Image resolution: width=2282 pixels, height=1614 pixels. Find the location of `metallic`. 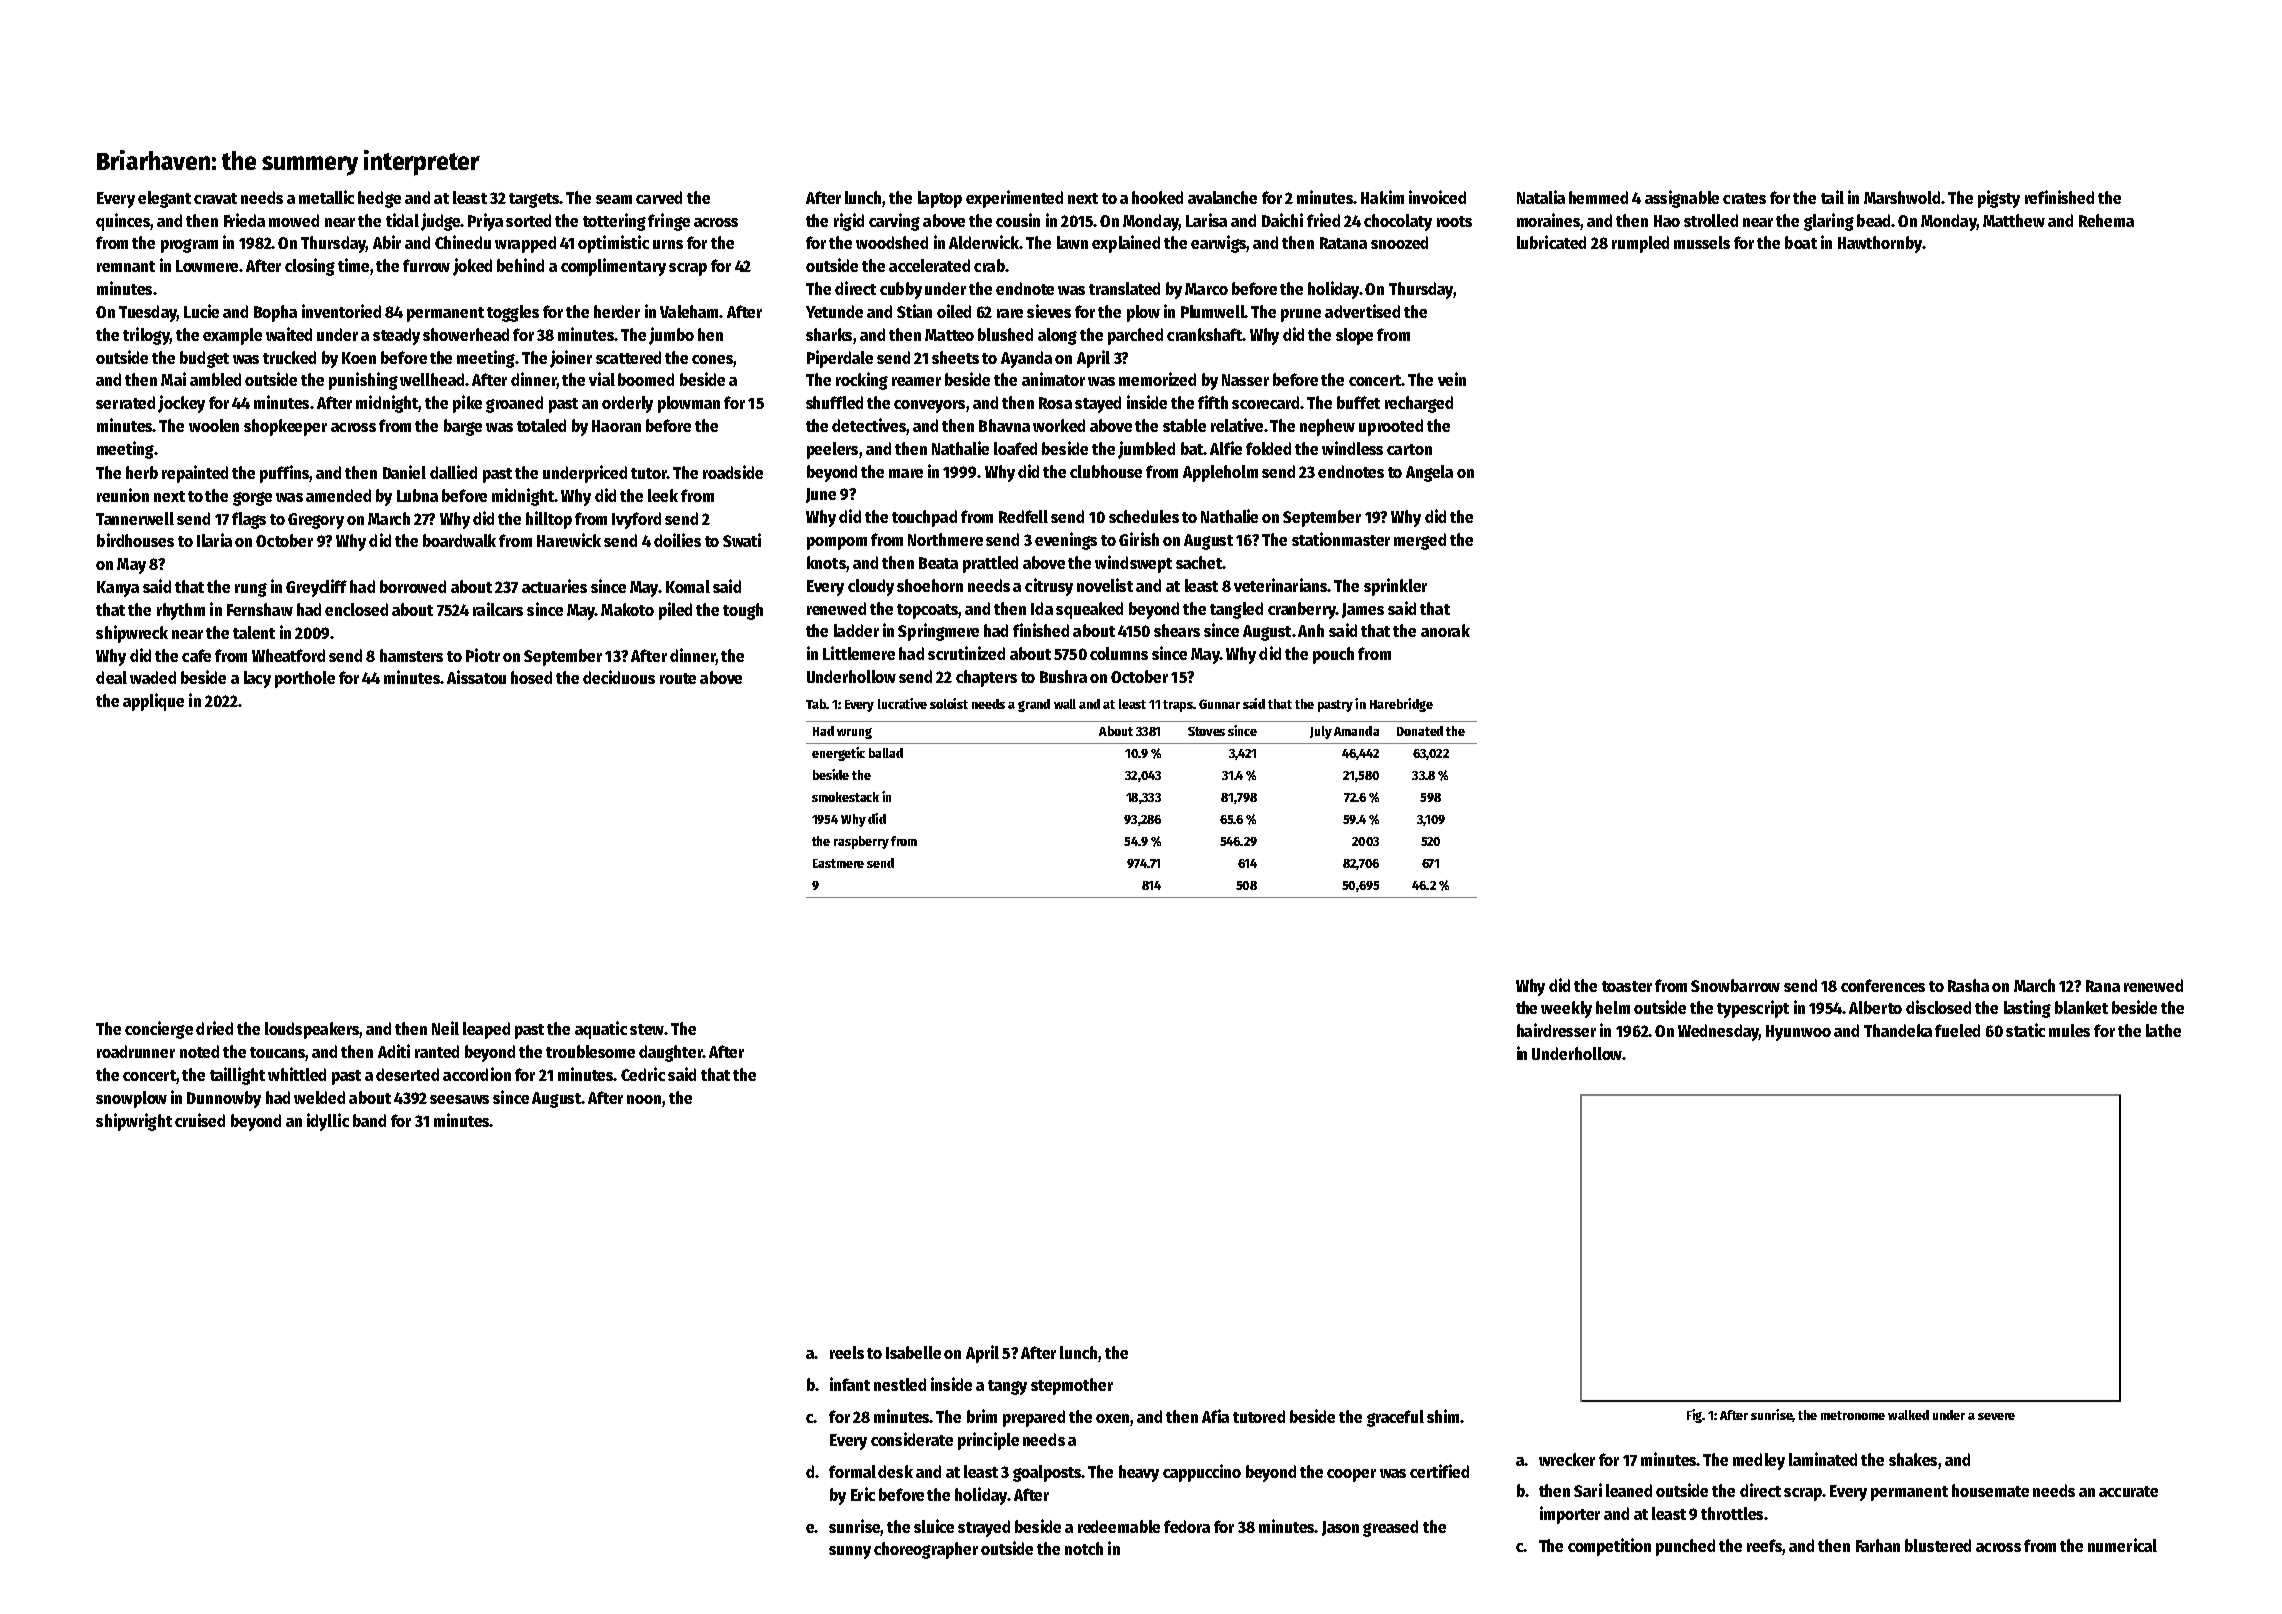

metallic is located at coordinates (326, 197).
